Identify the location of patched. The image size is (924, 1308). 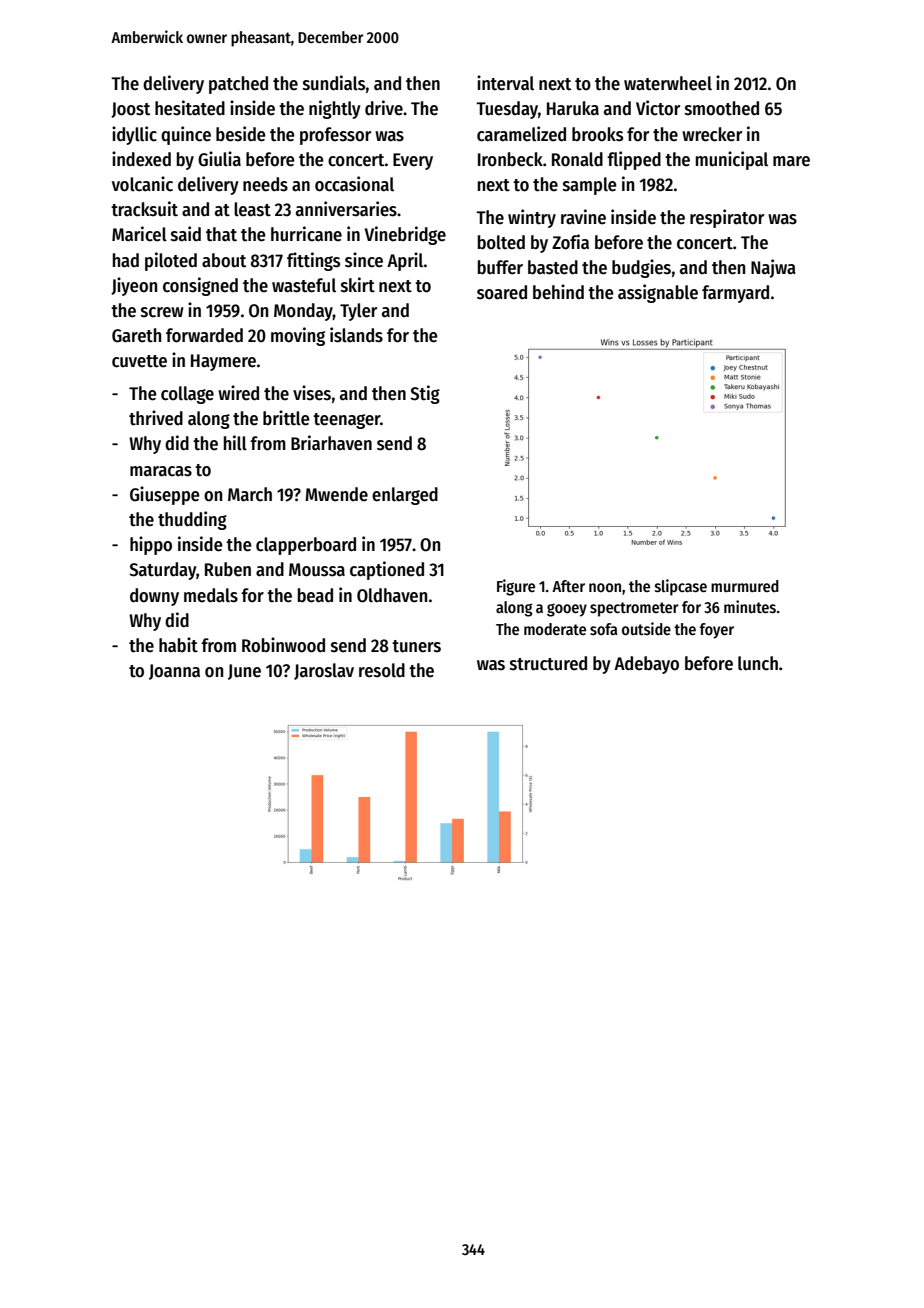
(238, 85).
